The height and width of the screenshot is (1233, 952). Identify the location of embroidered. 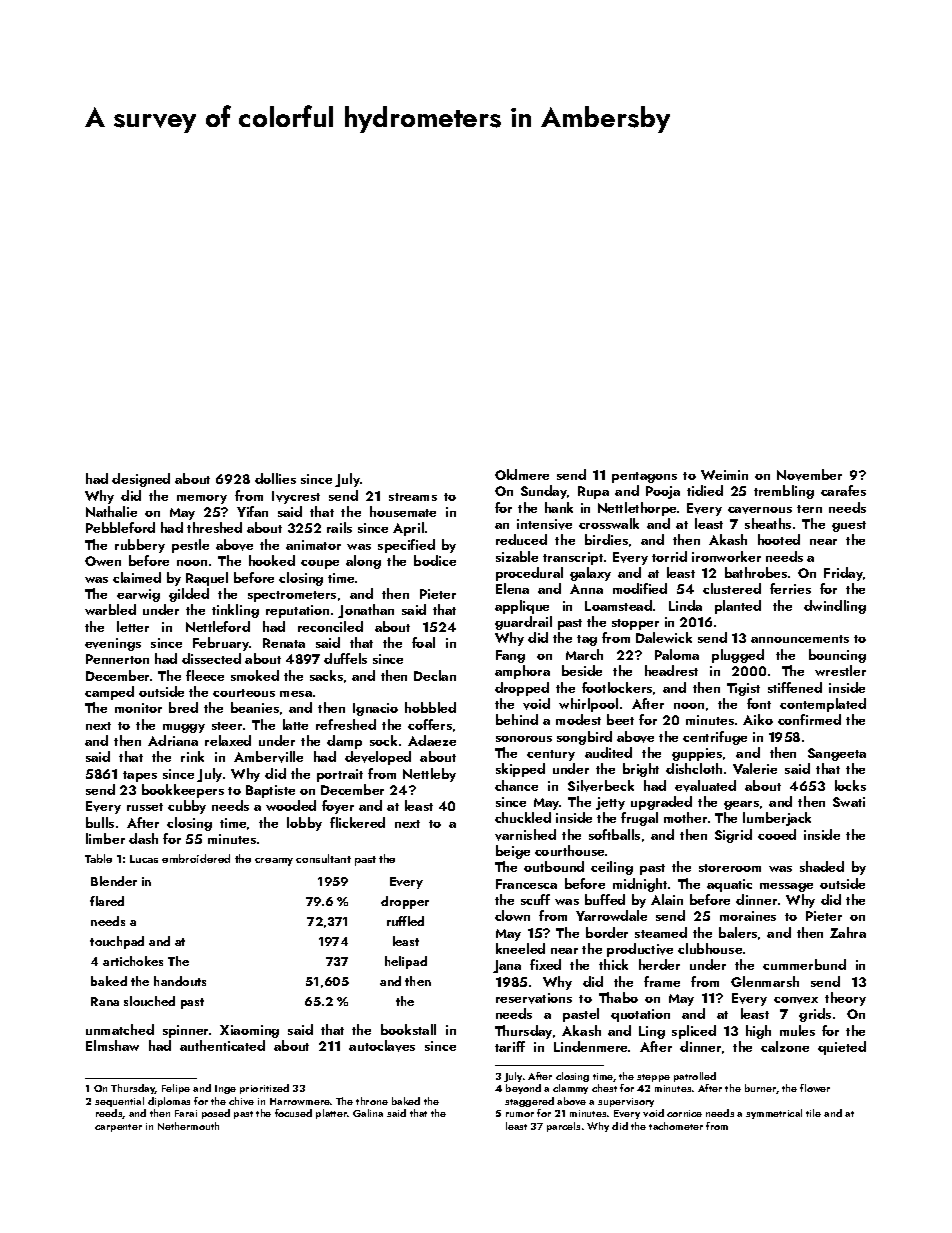
(196, 858).
